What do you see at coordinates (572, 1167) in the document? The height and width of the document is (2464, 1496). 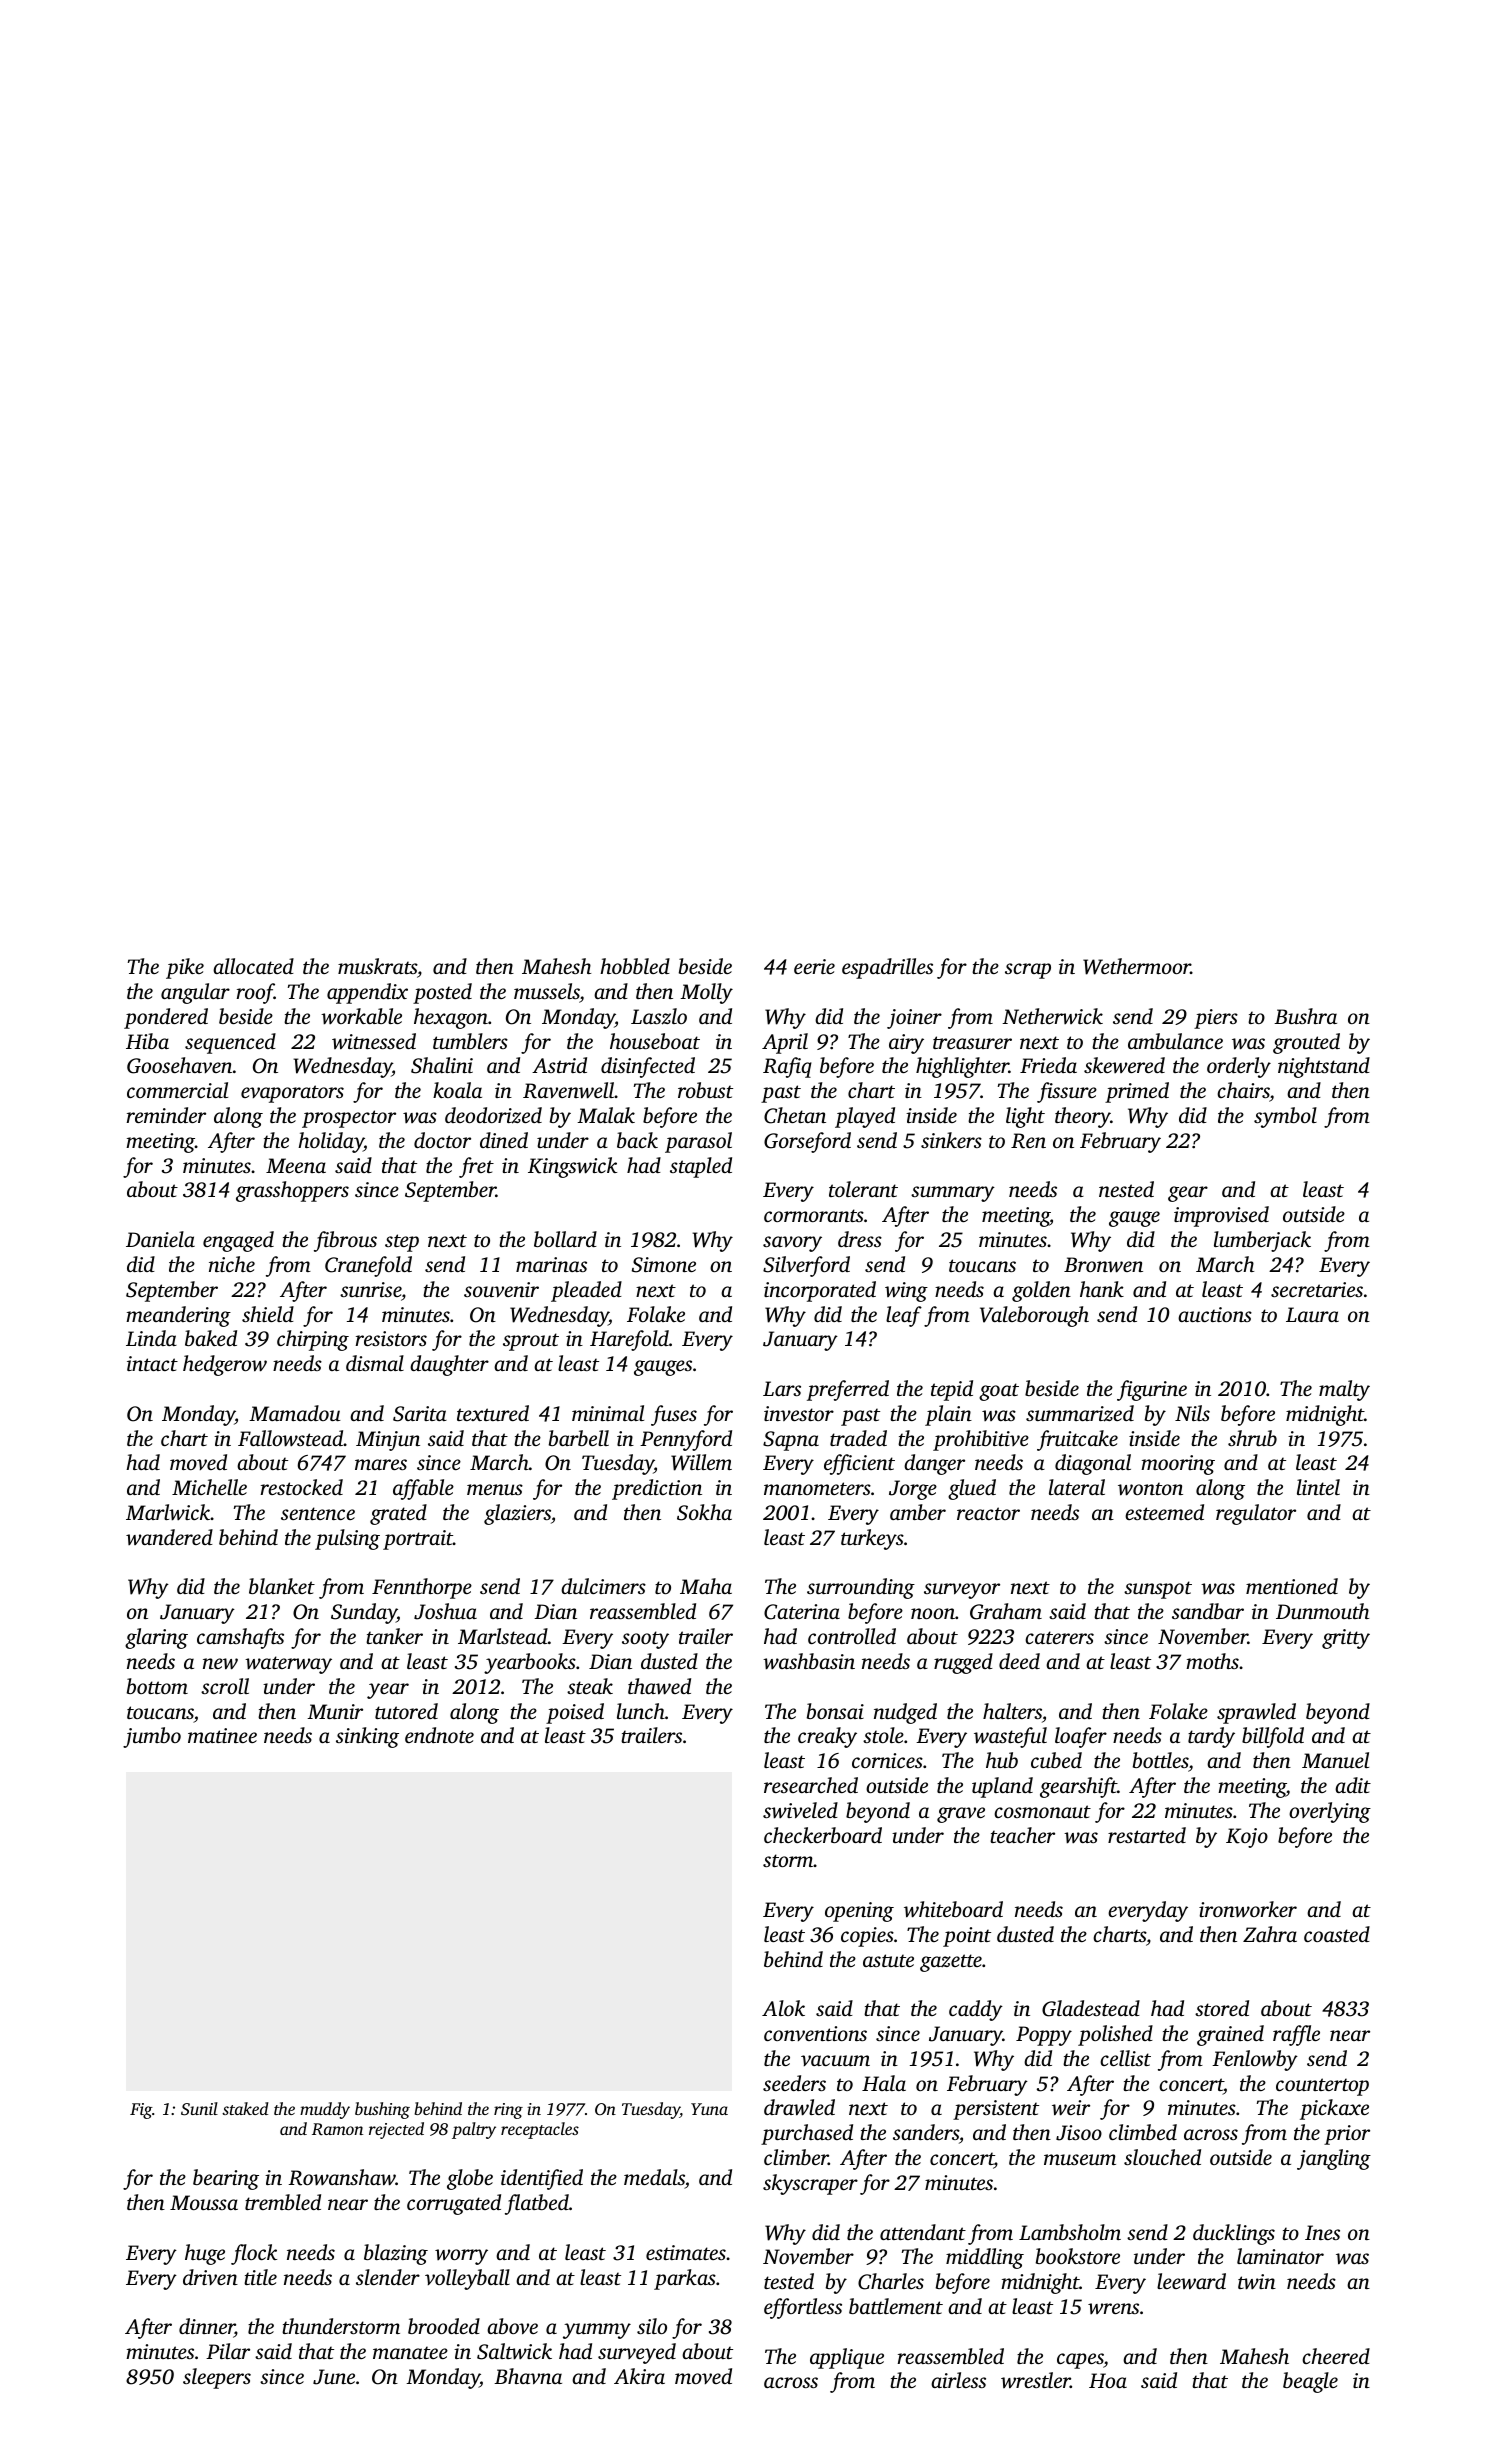 I see `Kingswick` at bounding box center [572, 1167].
